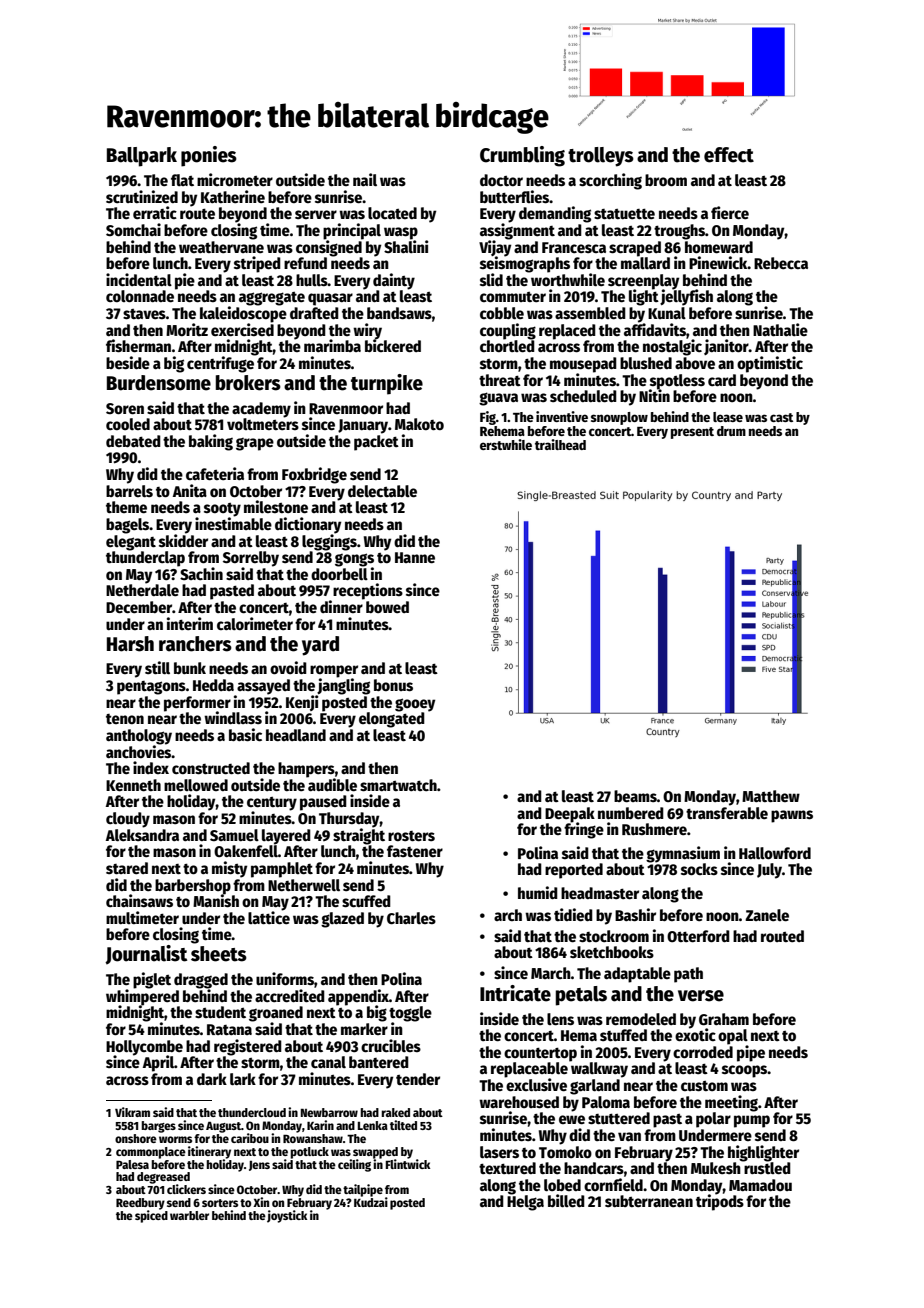 This screenshot has height=1308, width=924. Describe the element at coordinates (729, 155) in the screenshot. I see `effect` at that location.
